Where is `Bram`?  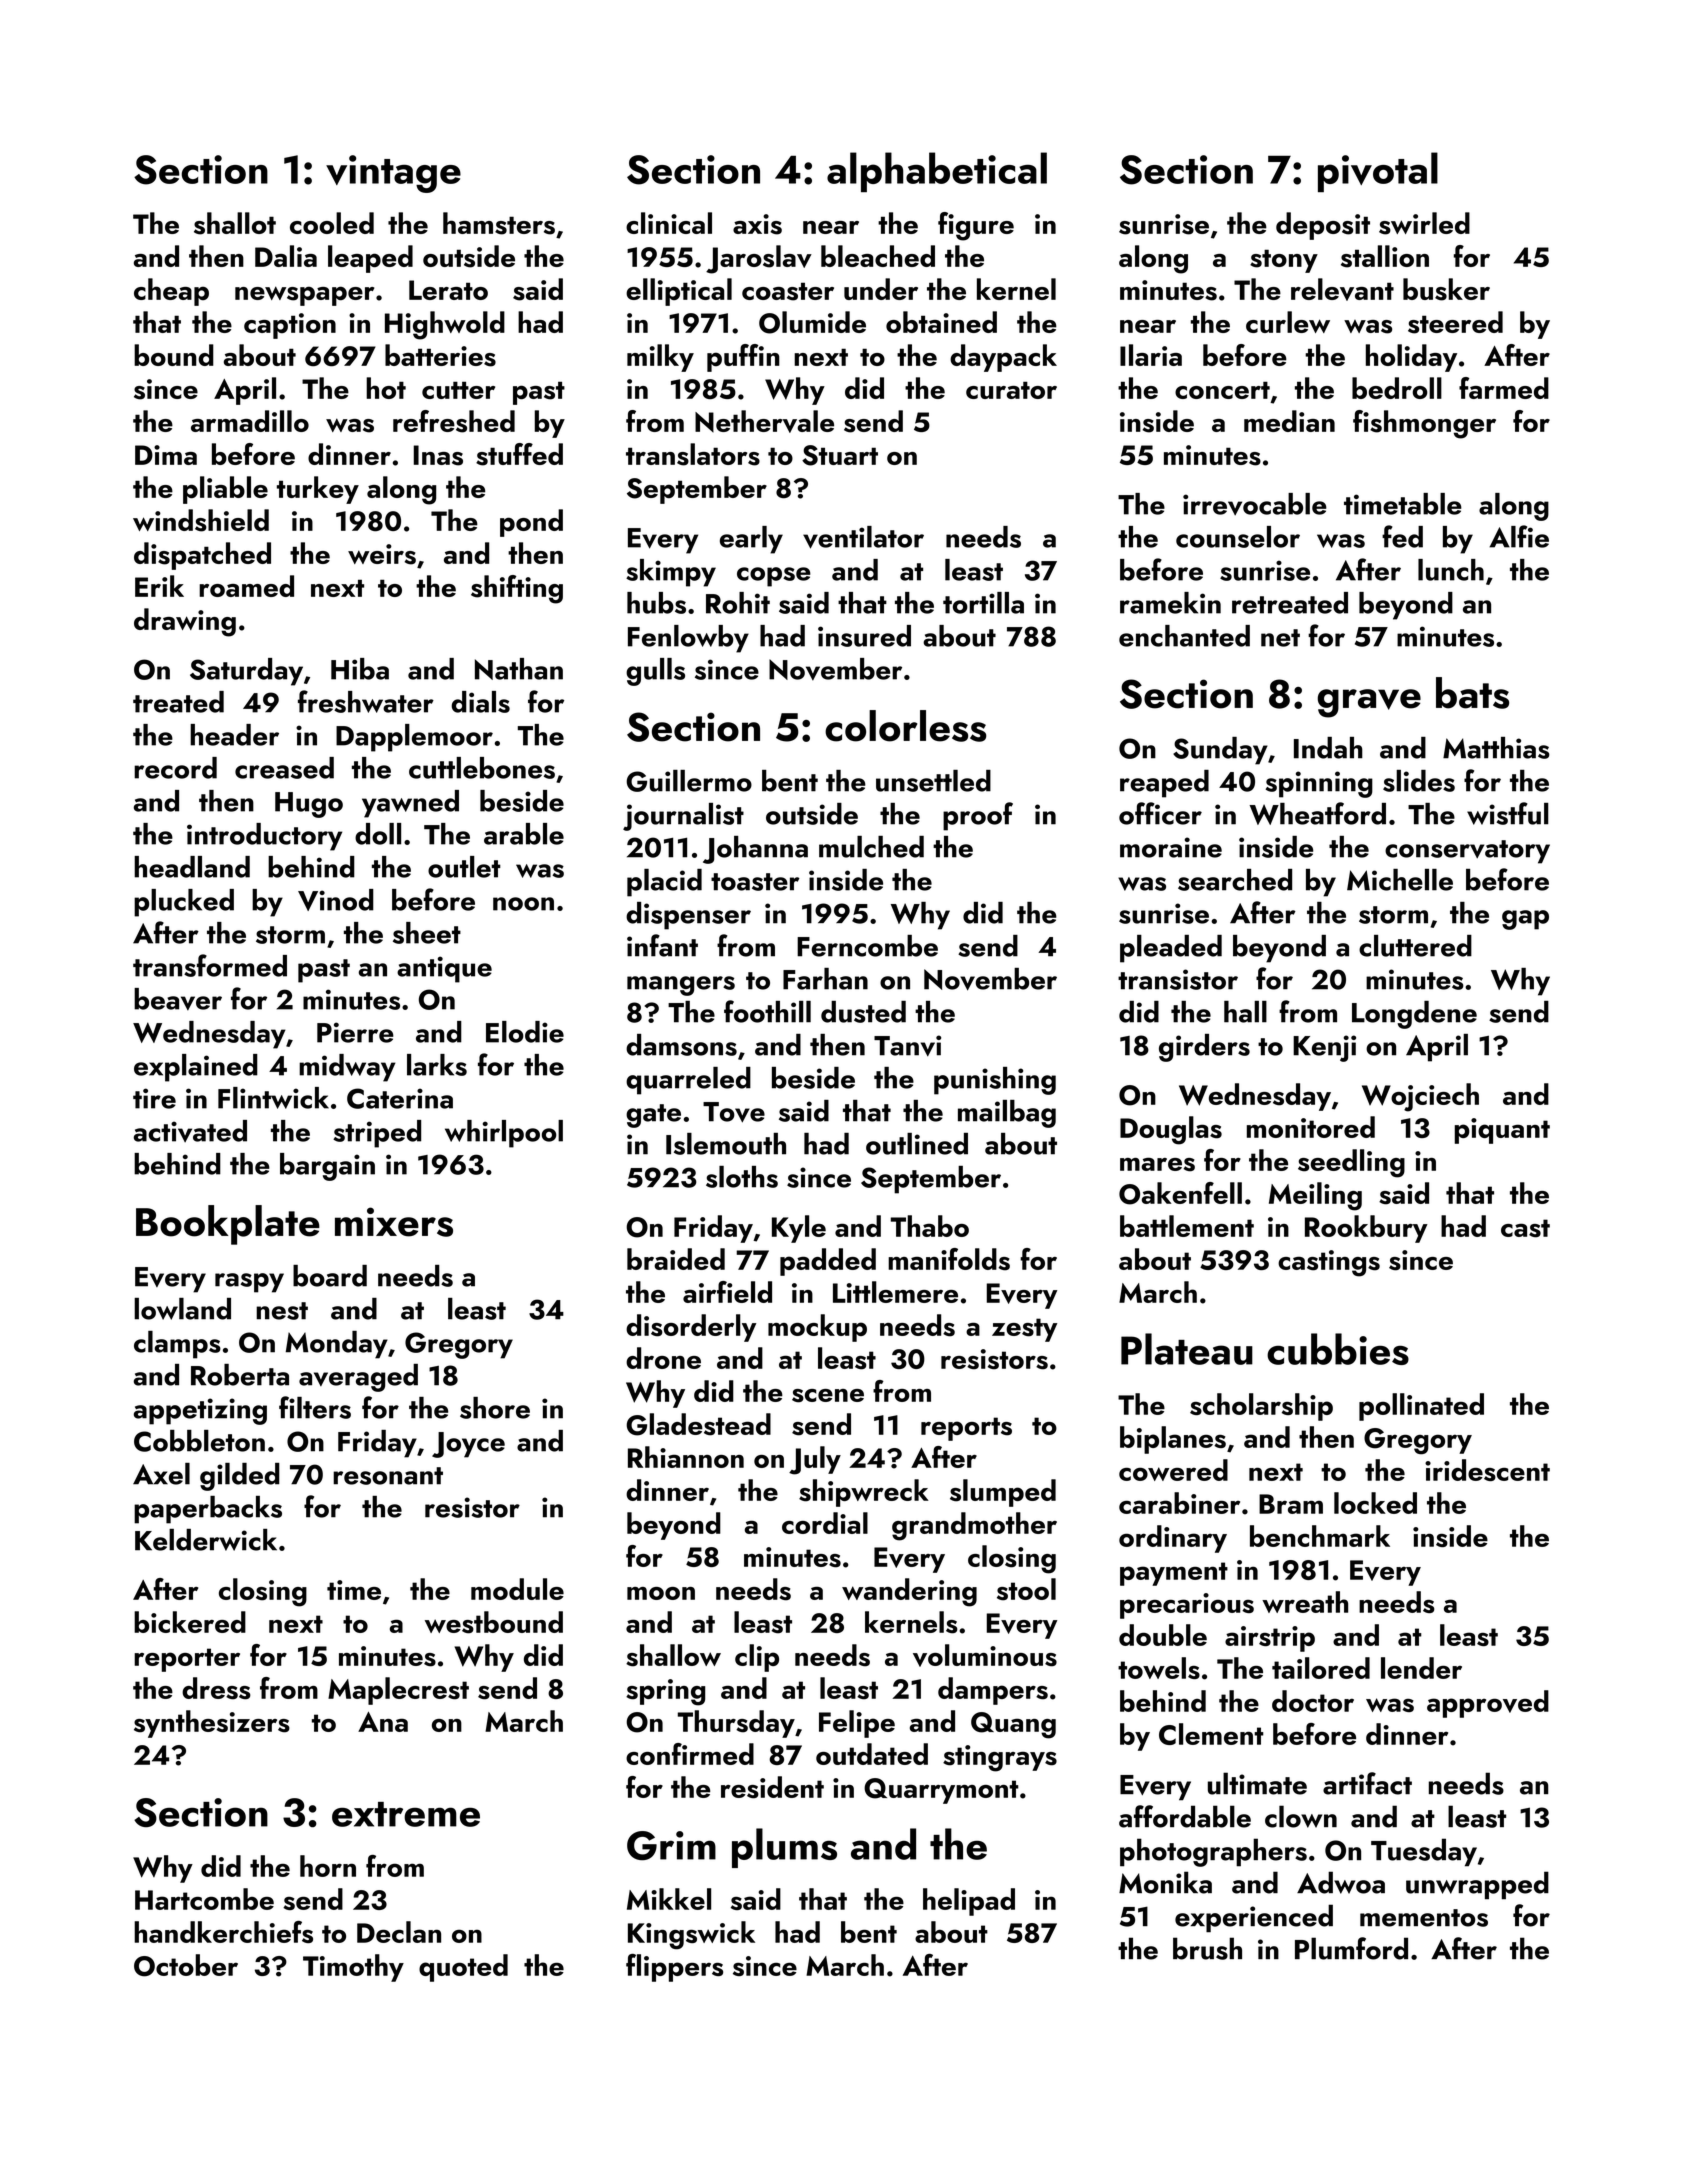
Bram is located at coordinates (1291, 1504).
